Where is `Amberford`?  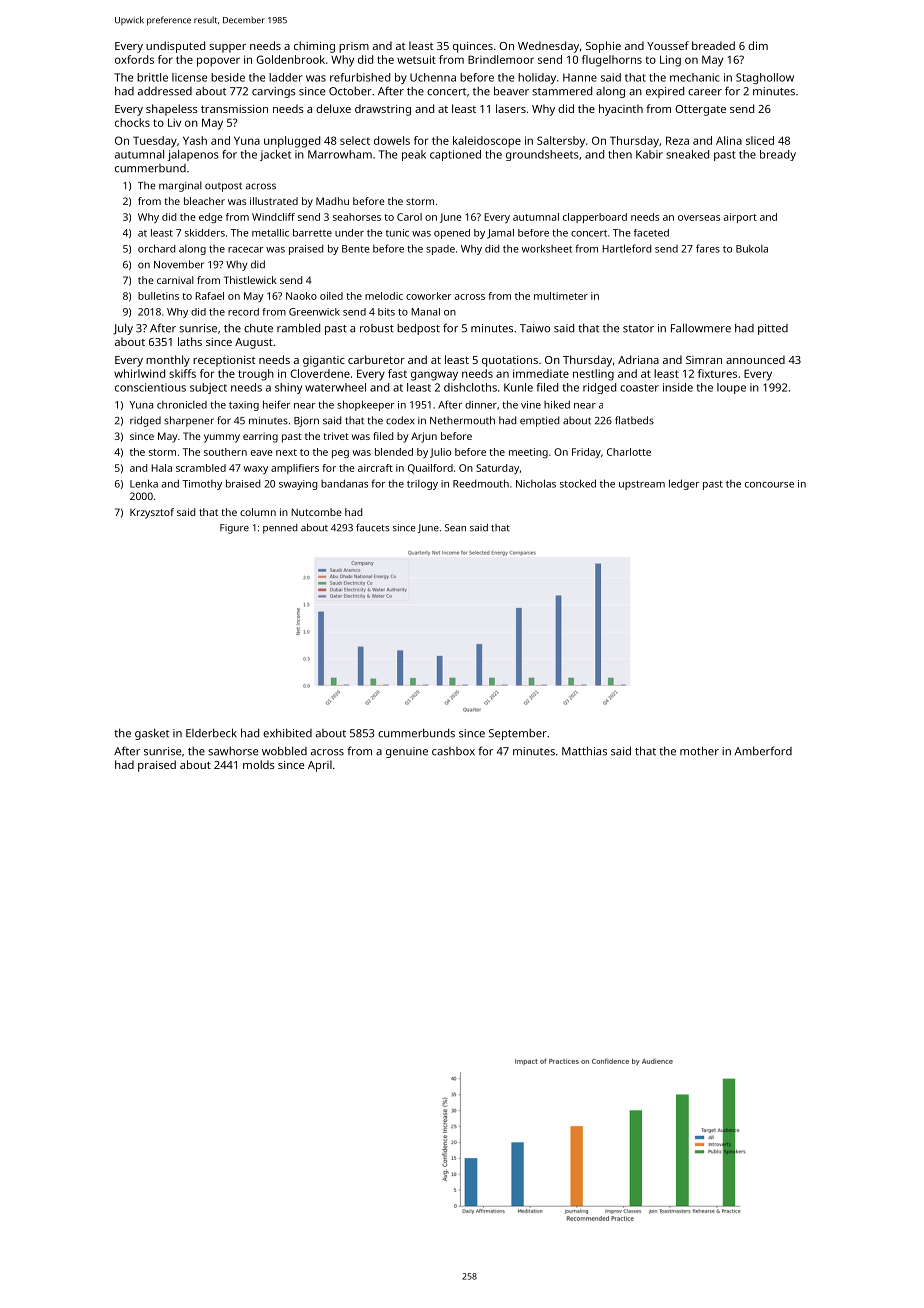
Amberford is located at coordinates (763, 751).
